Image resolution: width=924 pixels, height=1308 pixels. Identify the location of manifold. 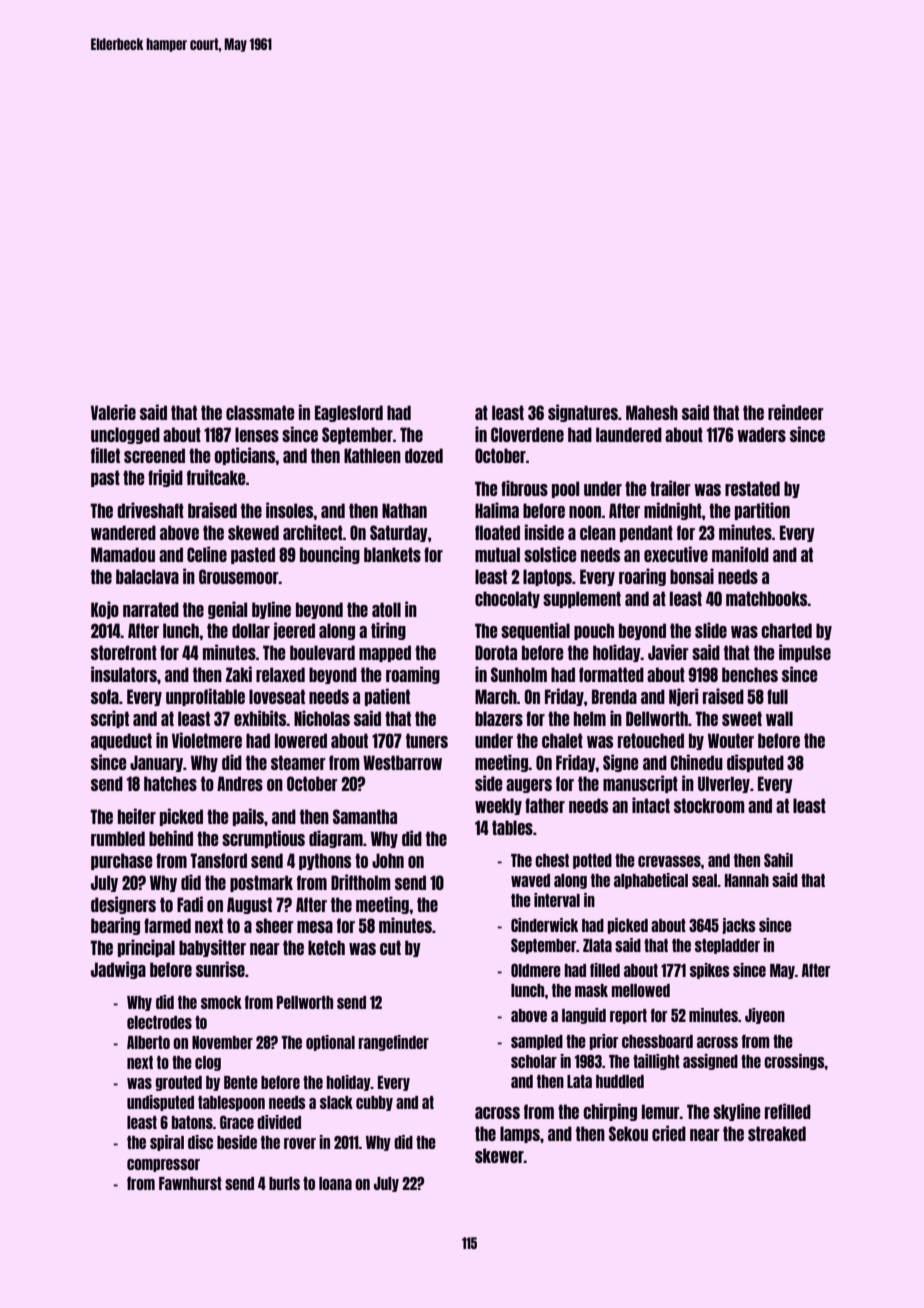
(740, 554).
